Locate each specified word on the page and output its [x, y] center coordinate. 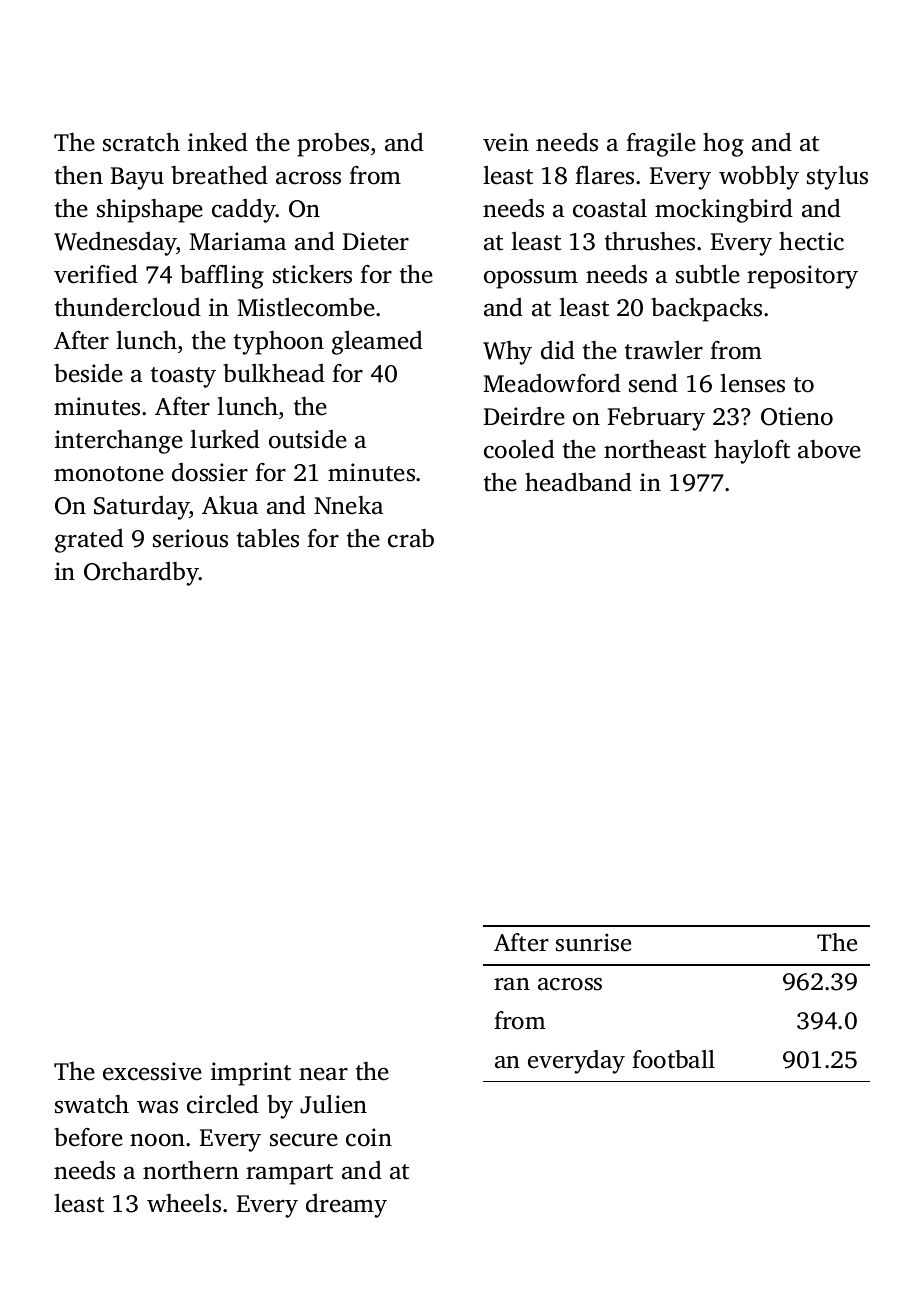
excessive [152, 1071]
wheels [184, 1203]
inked [218, 142]
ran [512, 984]
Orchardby [141, 574]
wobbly [759, 178]
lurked [225, 439]
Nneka [348, 505]
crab [411, 538]
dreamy [346, 1206]
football [673, 1059]
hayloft [752, 452]
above [829, 449]
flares [604, 175]
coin [369, 1137]
